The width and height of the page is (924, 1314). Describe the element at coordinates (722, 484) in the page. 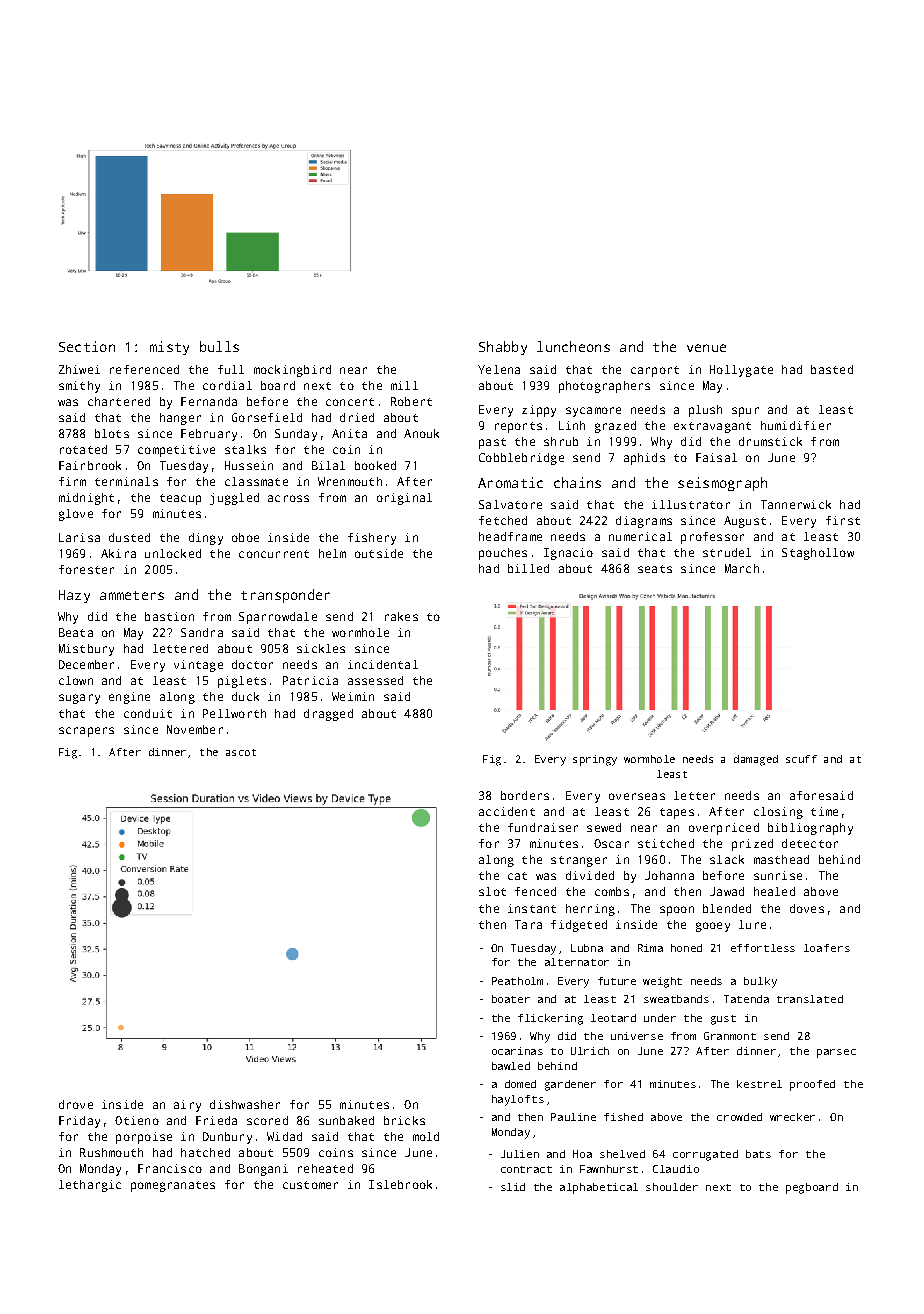

I see `seismograph` at that location.
